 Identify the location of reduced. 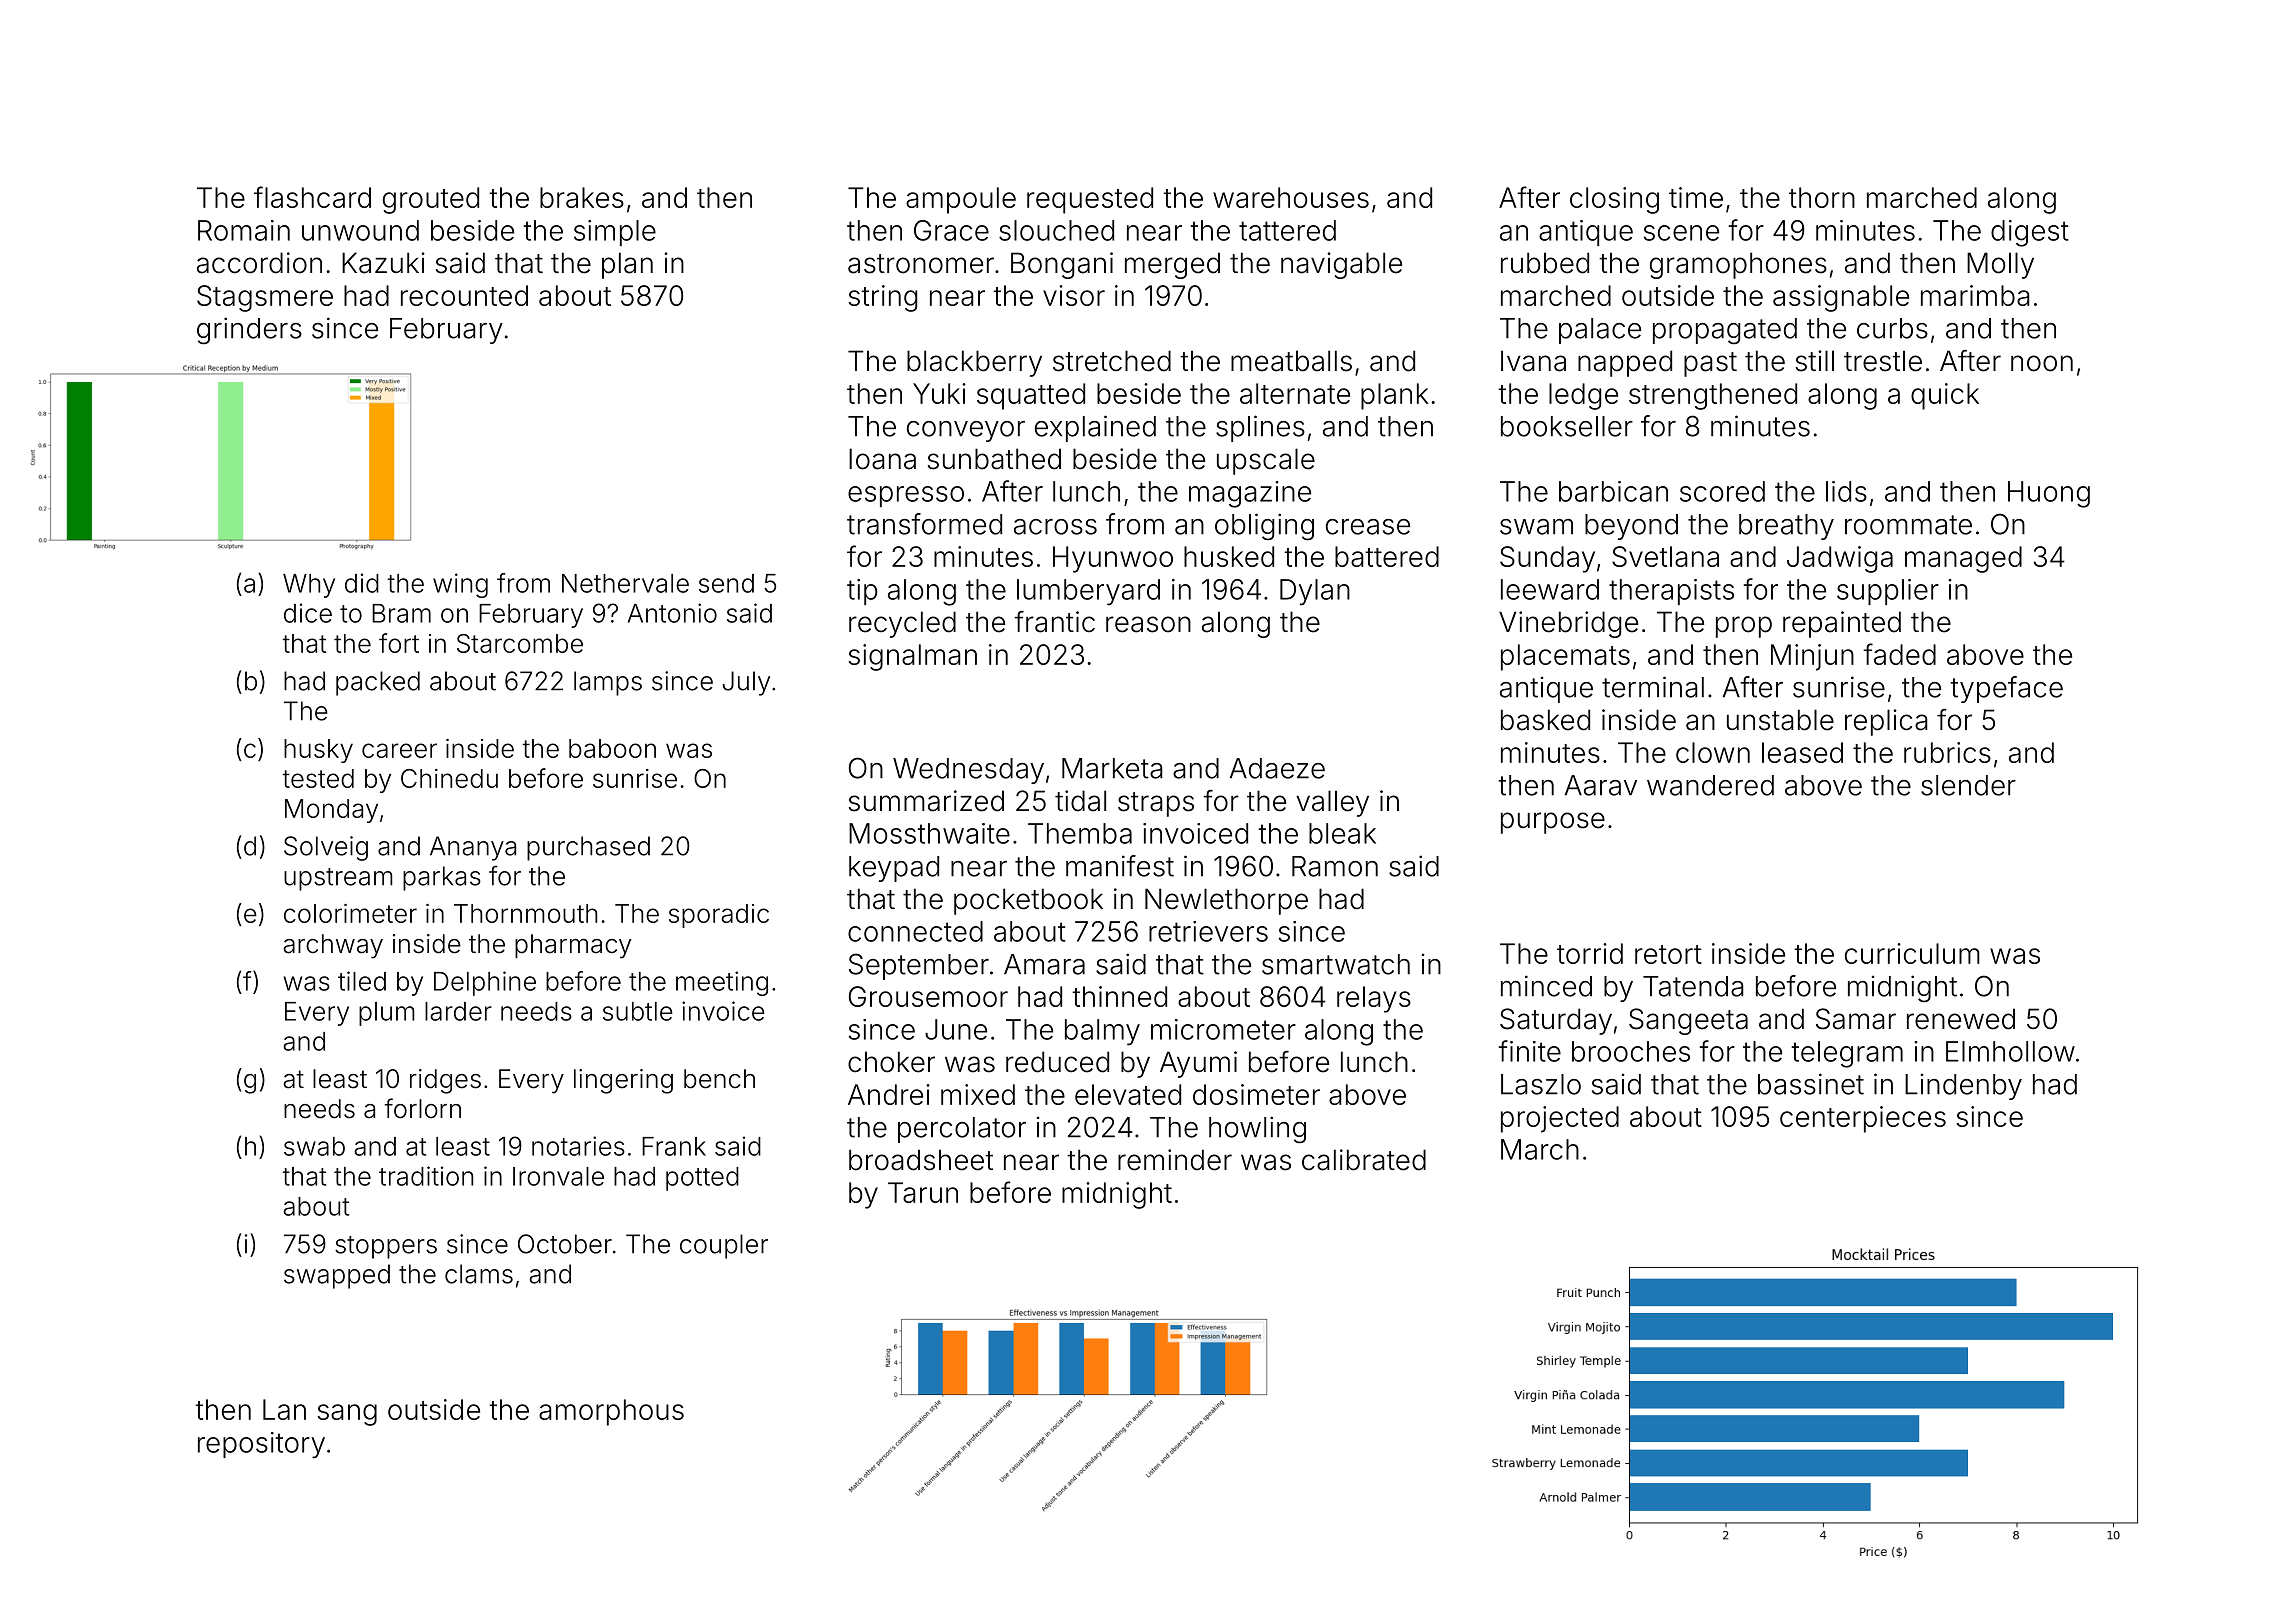
(1057, 1062).
